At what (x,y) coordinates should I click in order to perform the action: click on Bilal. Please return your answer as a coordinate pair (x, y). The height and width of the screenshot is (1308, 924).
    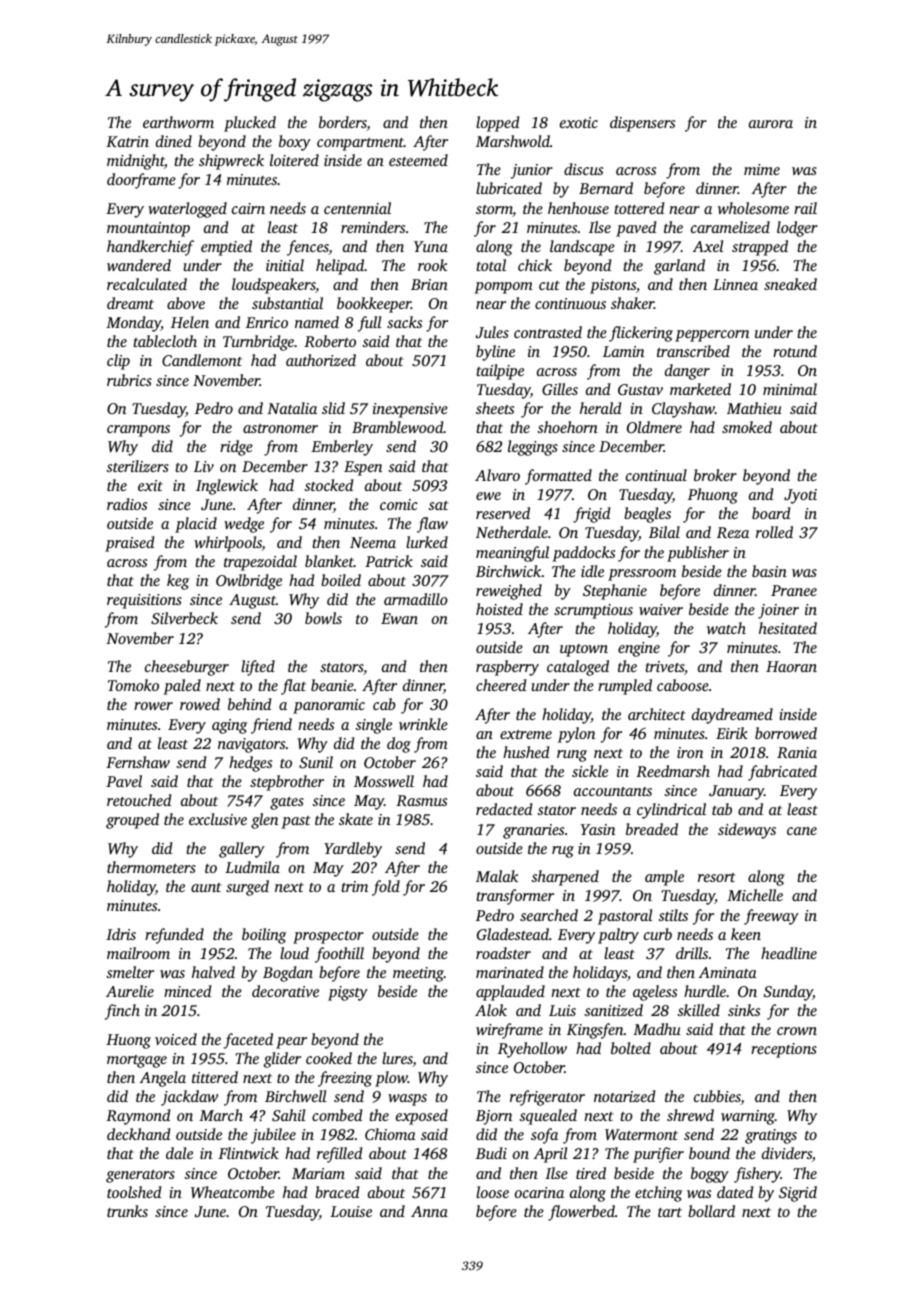
    Looking at the image, I should click on (664, 532).
